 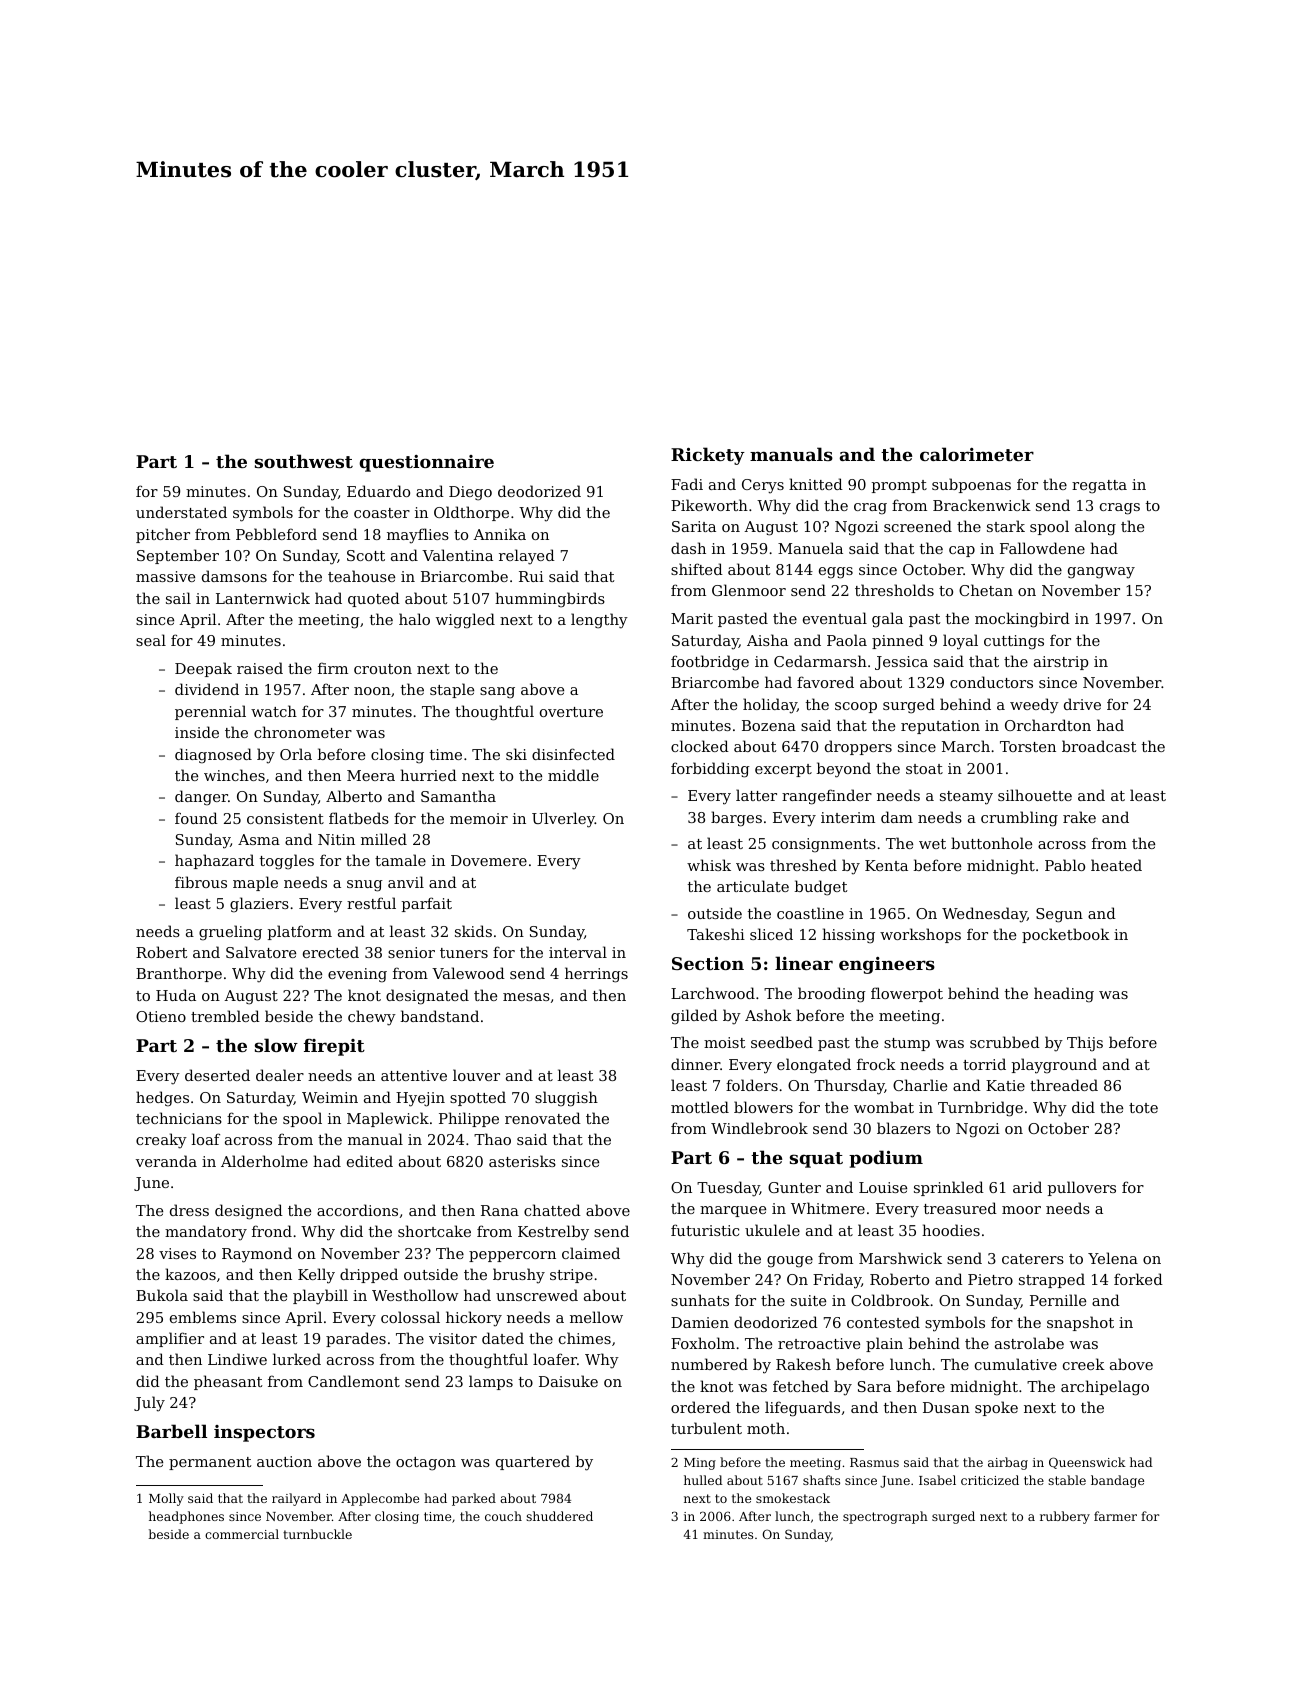 I want to click on bandstand, so click(x=440, y=1016).
